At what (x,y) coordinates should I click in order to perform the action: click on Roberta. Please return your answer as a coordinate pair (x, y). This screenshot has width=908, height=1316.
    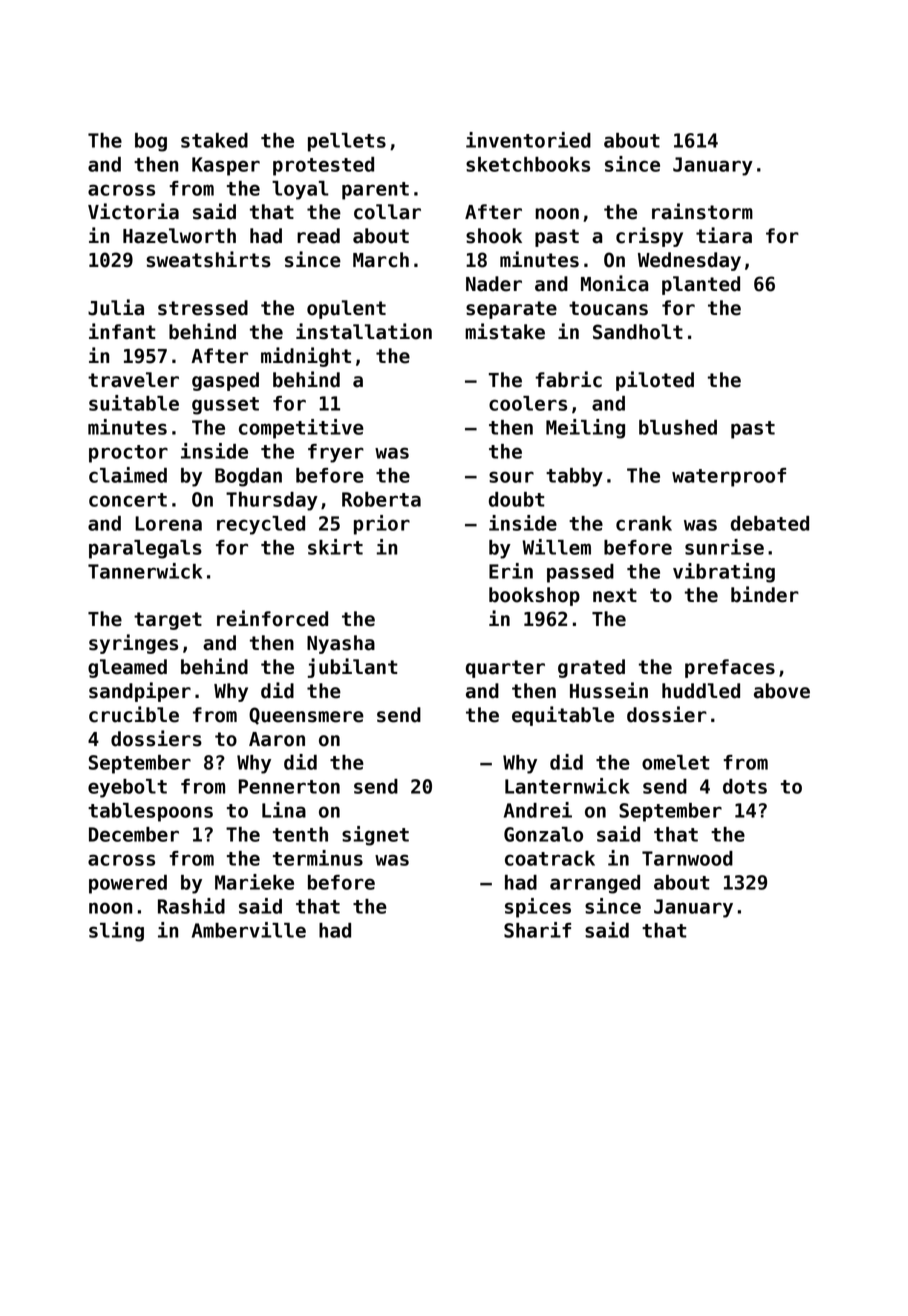
    Looking at the image, I should click on (381, 499).
